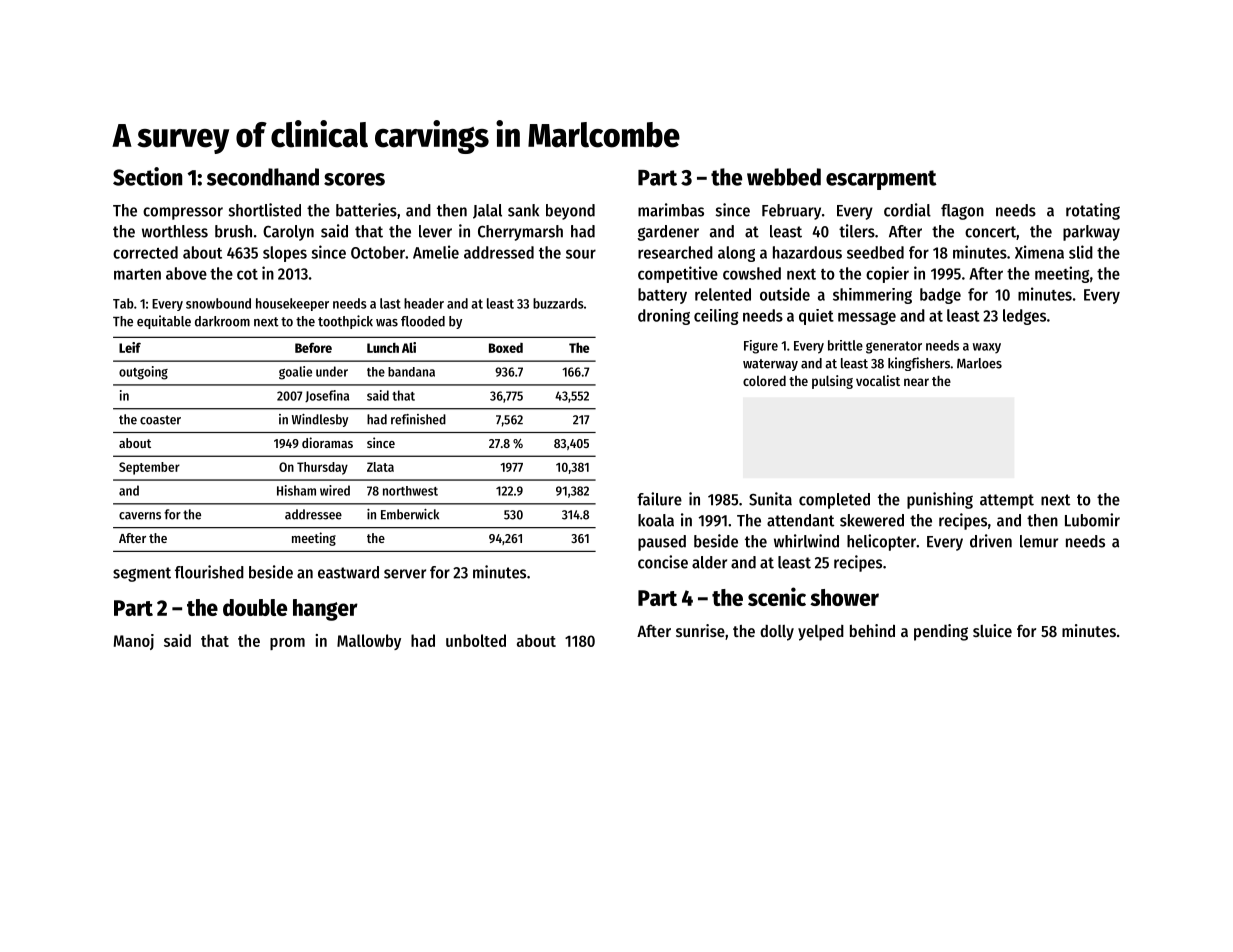 Image resolution: width=1233 pixels, height=952 pixels. What do you see at coordinates (354, 179) in the document?
I see `scores` at bounding box center [354, 179].
